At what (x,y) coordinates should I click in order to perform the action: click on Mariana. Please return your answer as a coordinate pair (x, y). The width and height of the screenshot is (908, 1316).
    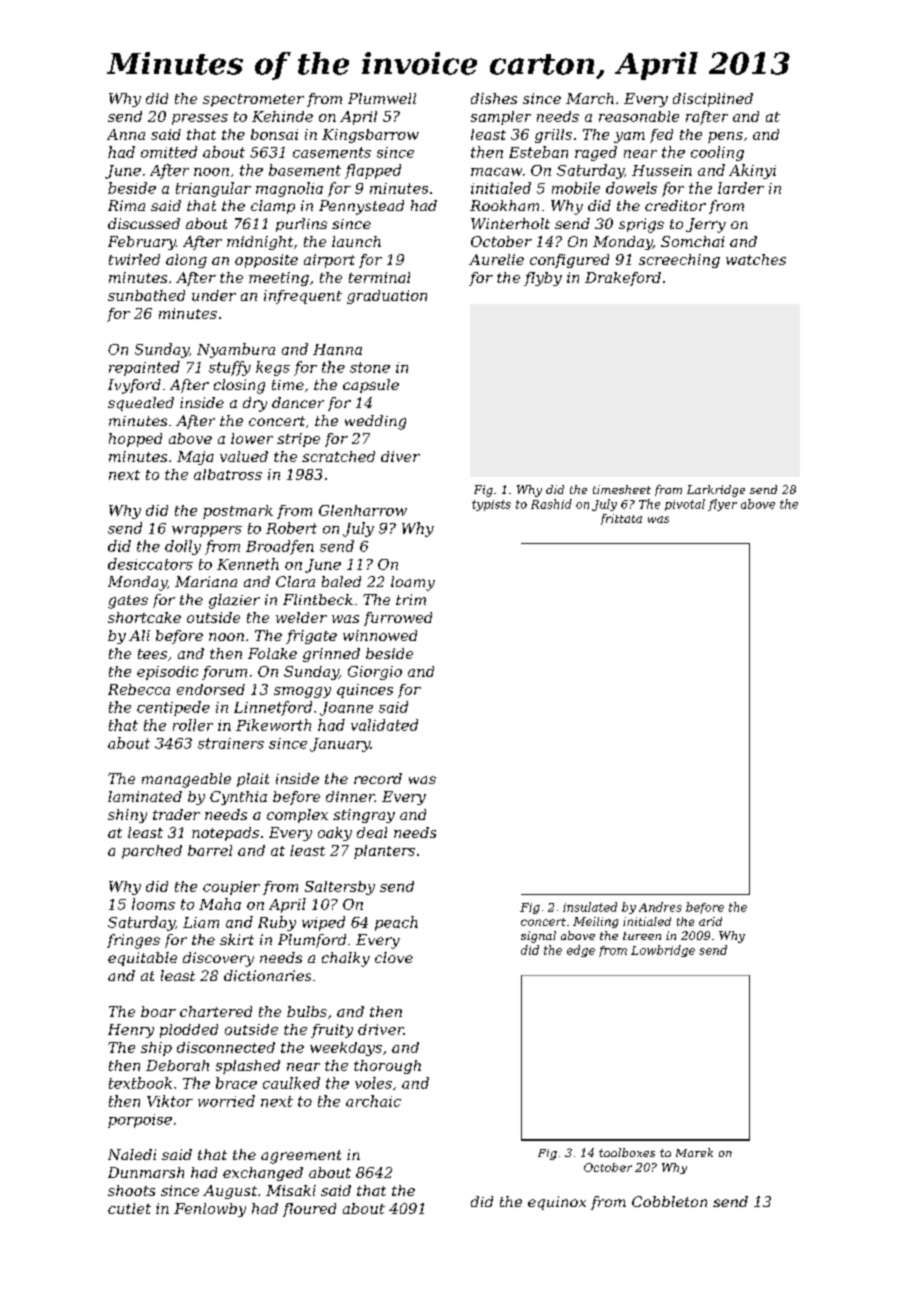
    Looking at the image, I should click on (206, 581).
